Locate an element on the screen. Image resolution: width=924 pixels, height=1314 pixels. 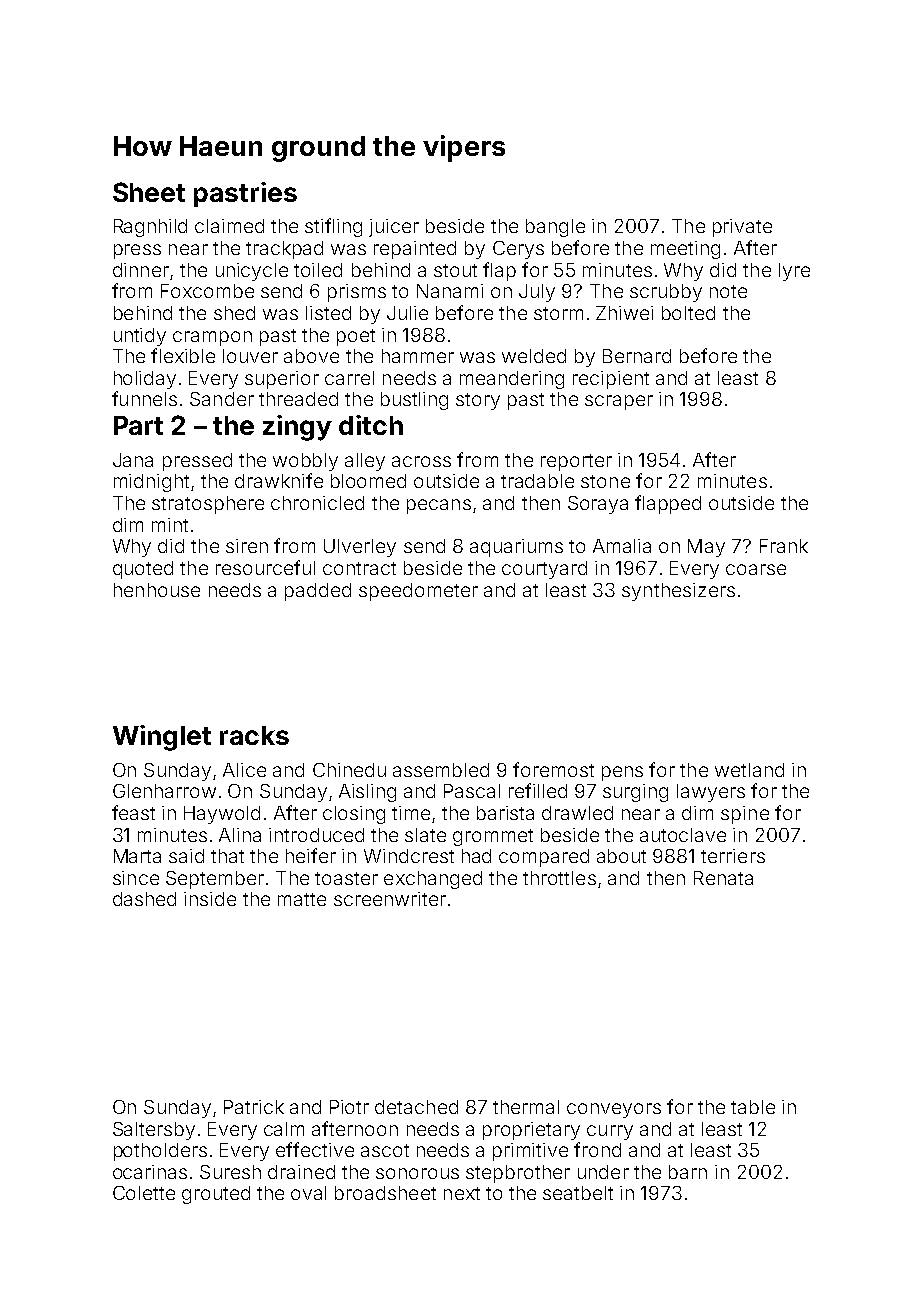
lawyers is located at coordinates (711, 793).
